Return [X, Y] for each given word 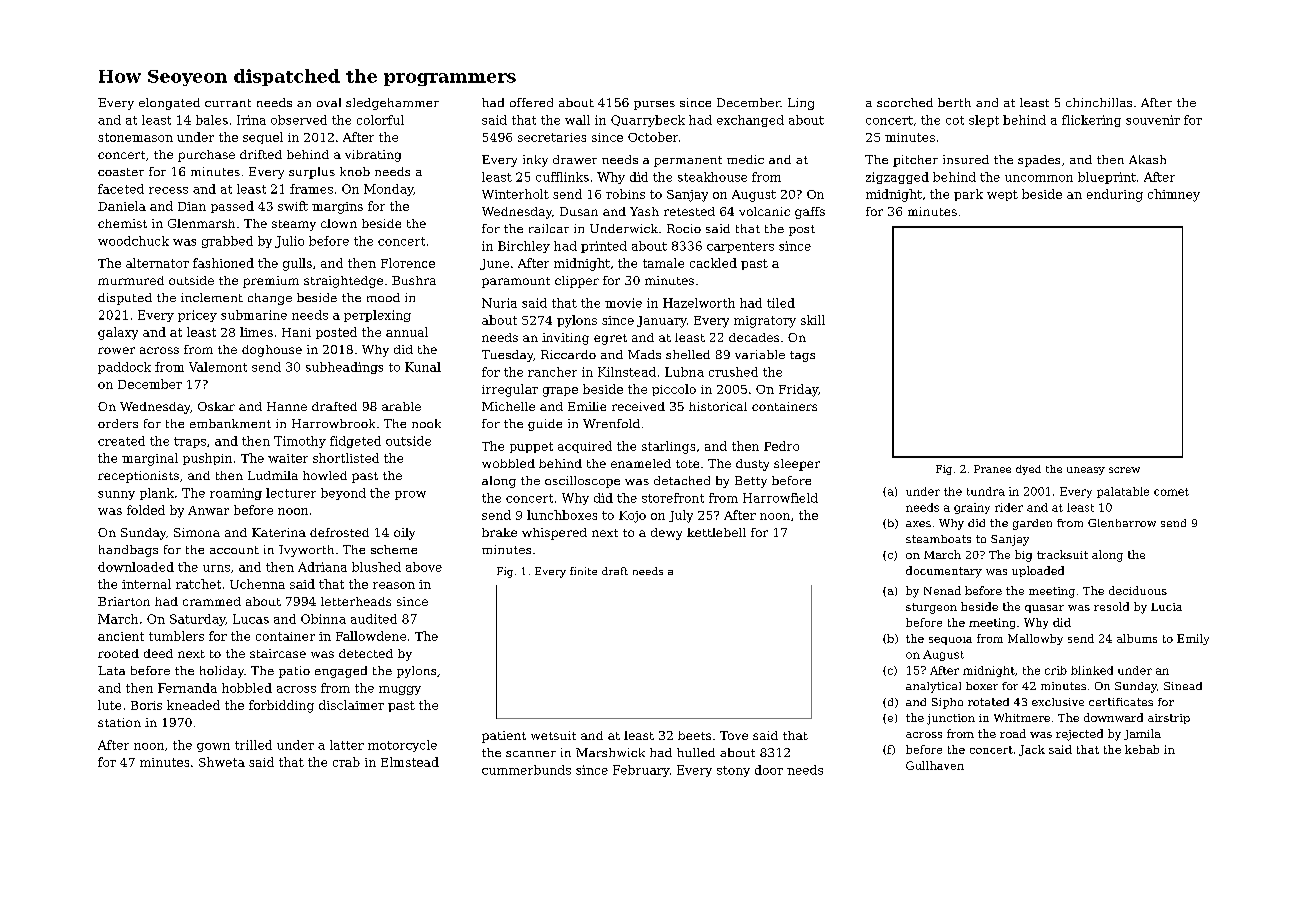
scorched [905, 102]
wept [1002, 195]
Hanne [287, 406]
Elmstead [410, 762]
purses [654, 105]
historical [718, 406]
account [234, 550]
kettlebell [716, 532]
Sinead [1183, 686]
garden [1032, 524]
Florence [408, 263]
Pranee [992, 469]
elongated [169, 104]
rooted [118, 653]
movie [623, 303]
